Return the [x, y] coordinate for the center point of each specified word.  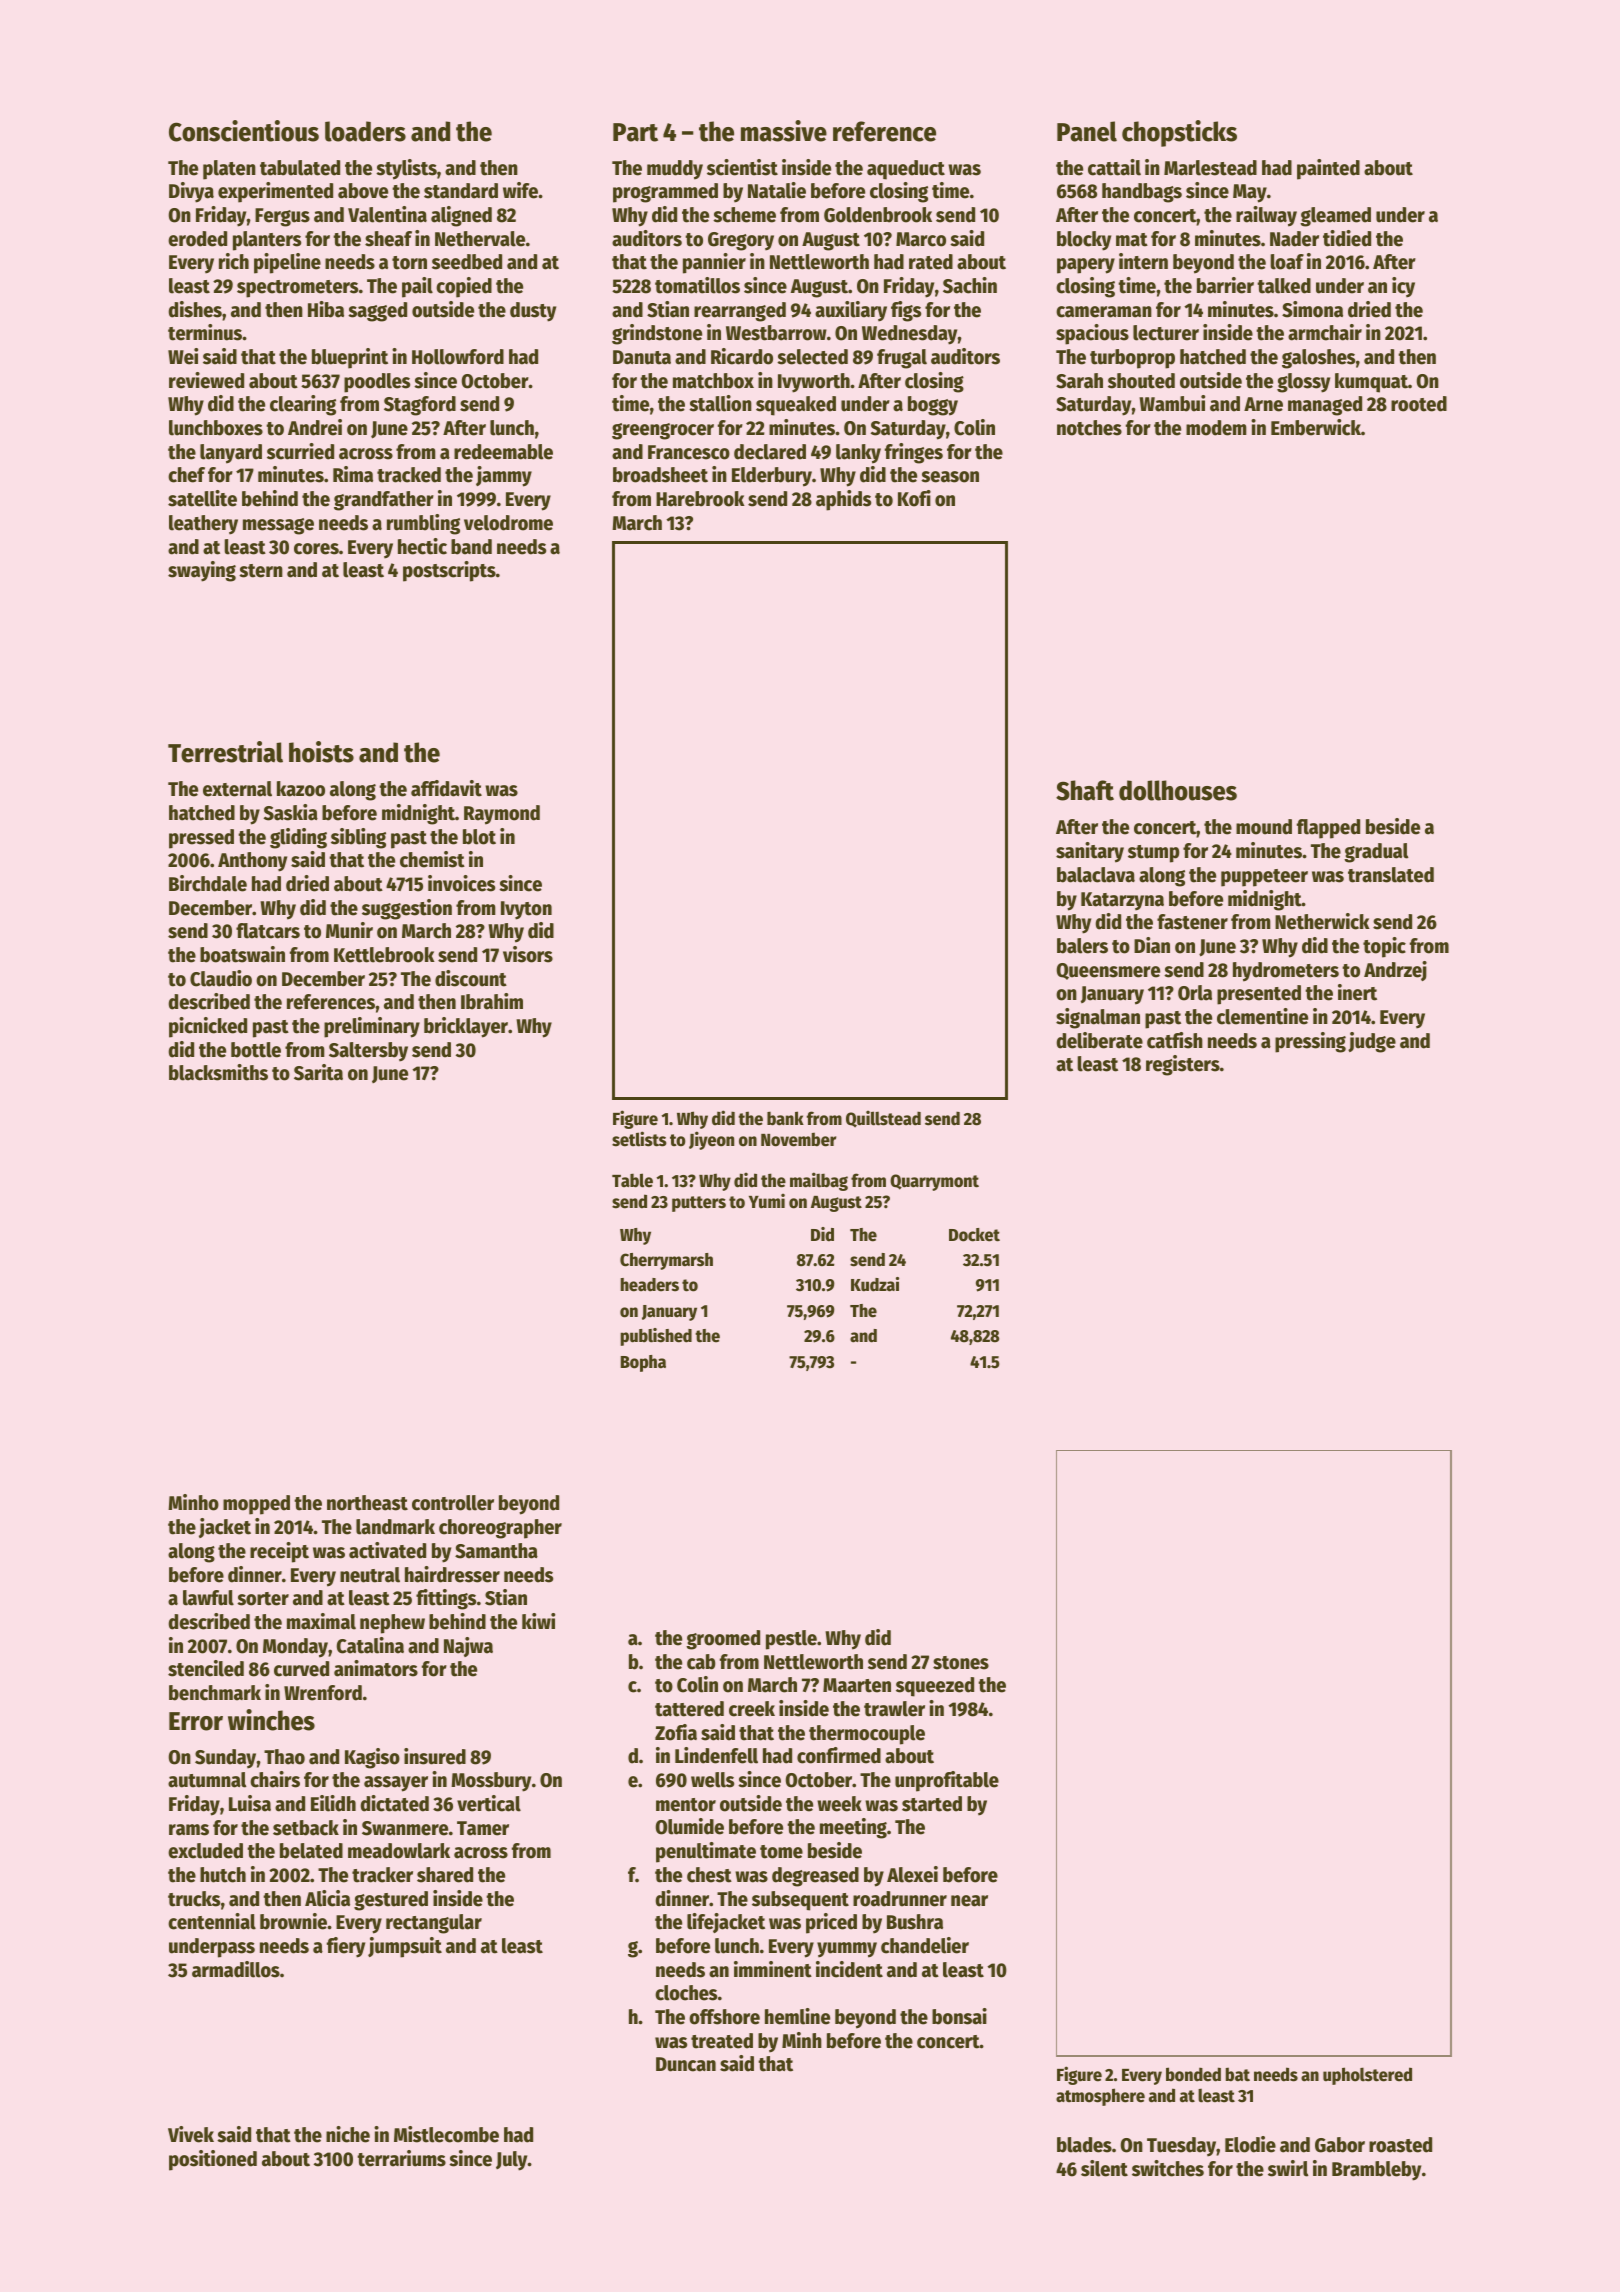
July [512, 2161]
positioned [213, 2160]
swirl [1288, 2168]
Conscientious [244, 131]
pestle [791, 1640]
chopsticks [1179, 133]
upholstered [1367, 2076]
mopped [256, 1505]
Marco [921, 239]
